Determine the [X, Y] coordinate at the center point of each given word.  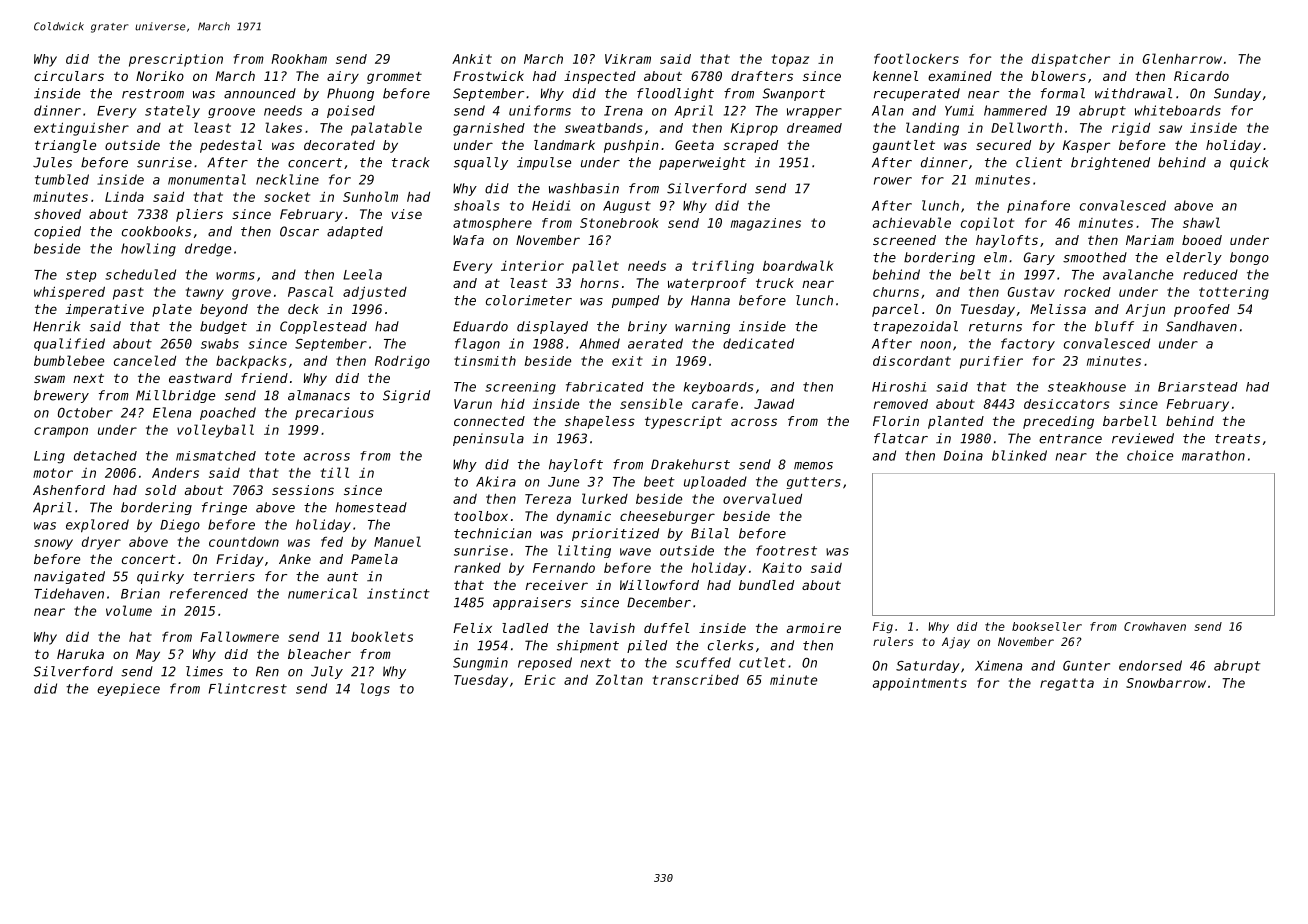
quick [1249, 163]
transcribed [696, 680]
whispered [69, 293]
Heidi [551, 205]
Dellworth [1026, 127]
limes [204, 671]
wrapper [814, 113]
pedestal [231, 146]
